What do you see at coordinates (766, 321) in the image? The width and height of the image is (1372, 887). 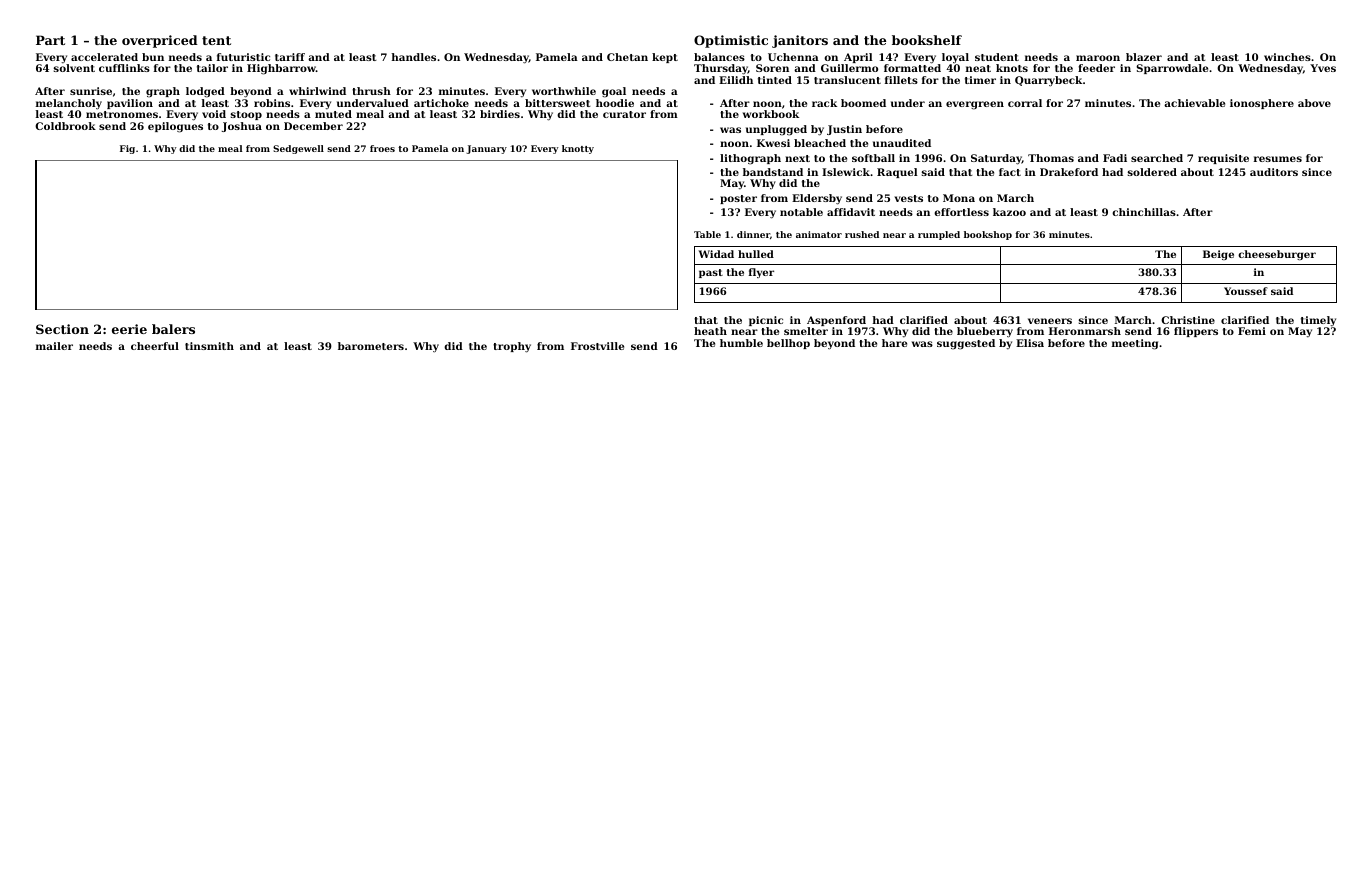 I see `picnic` at bounding box center [766, 321].
